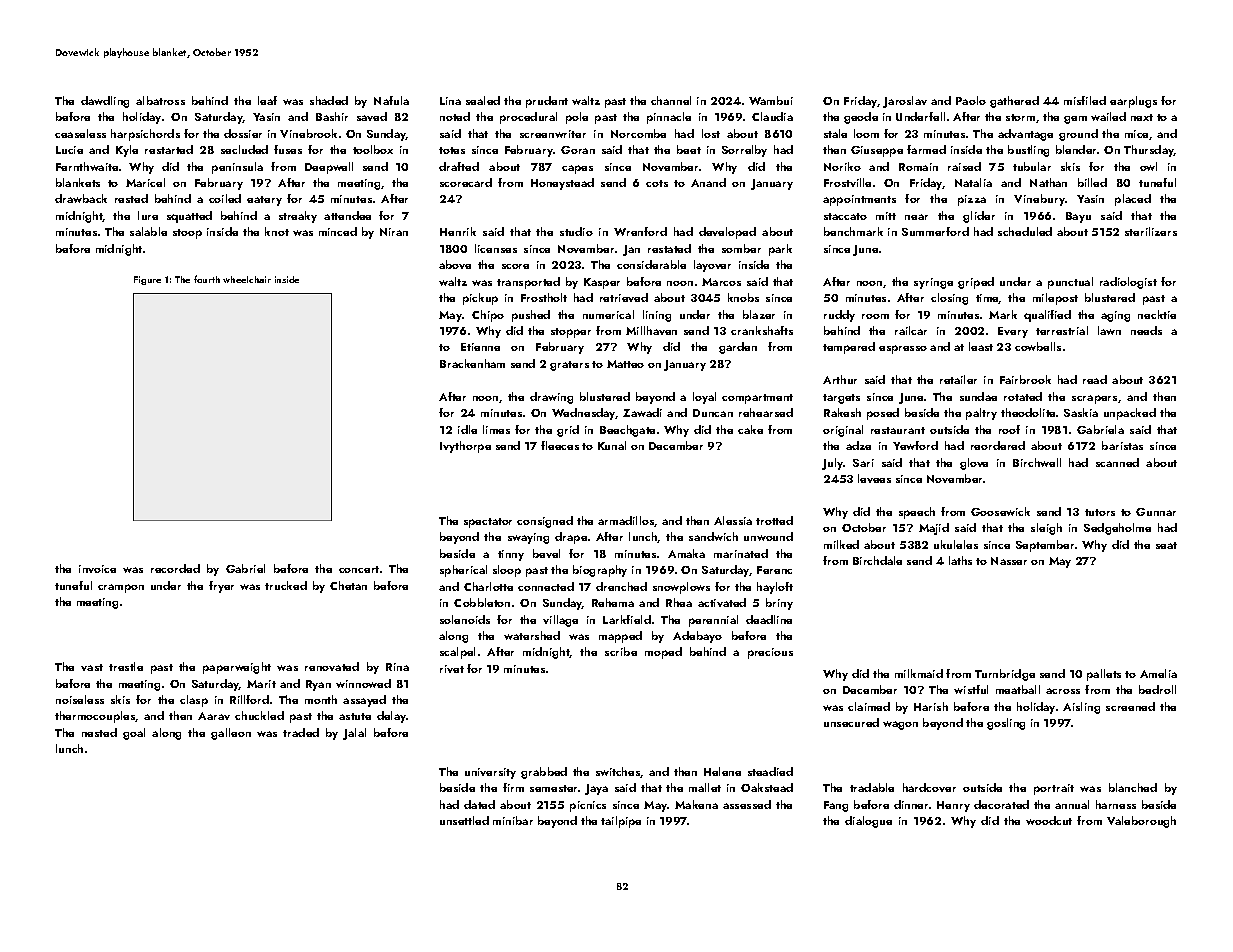 Image resolution: width=1233 pixels, height=952 pixels. What do you see at coordinates (1028, 151) in the image?
I see `bustling` at bounding box center [1028, 151].
